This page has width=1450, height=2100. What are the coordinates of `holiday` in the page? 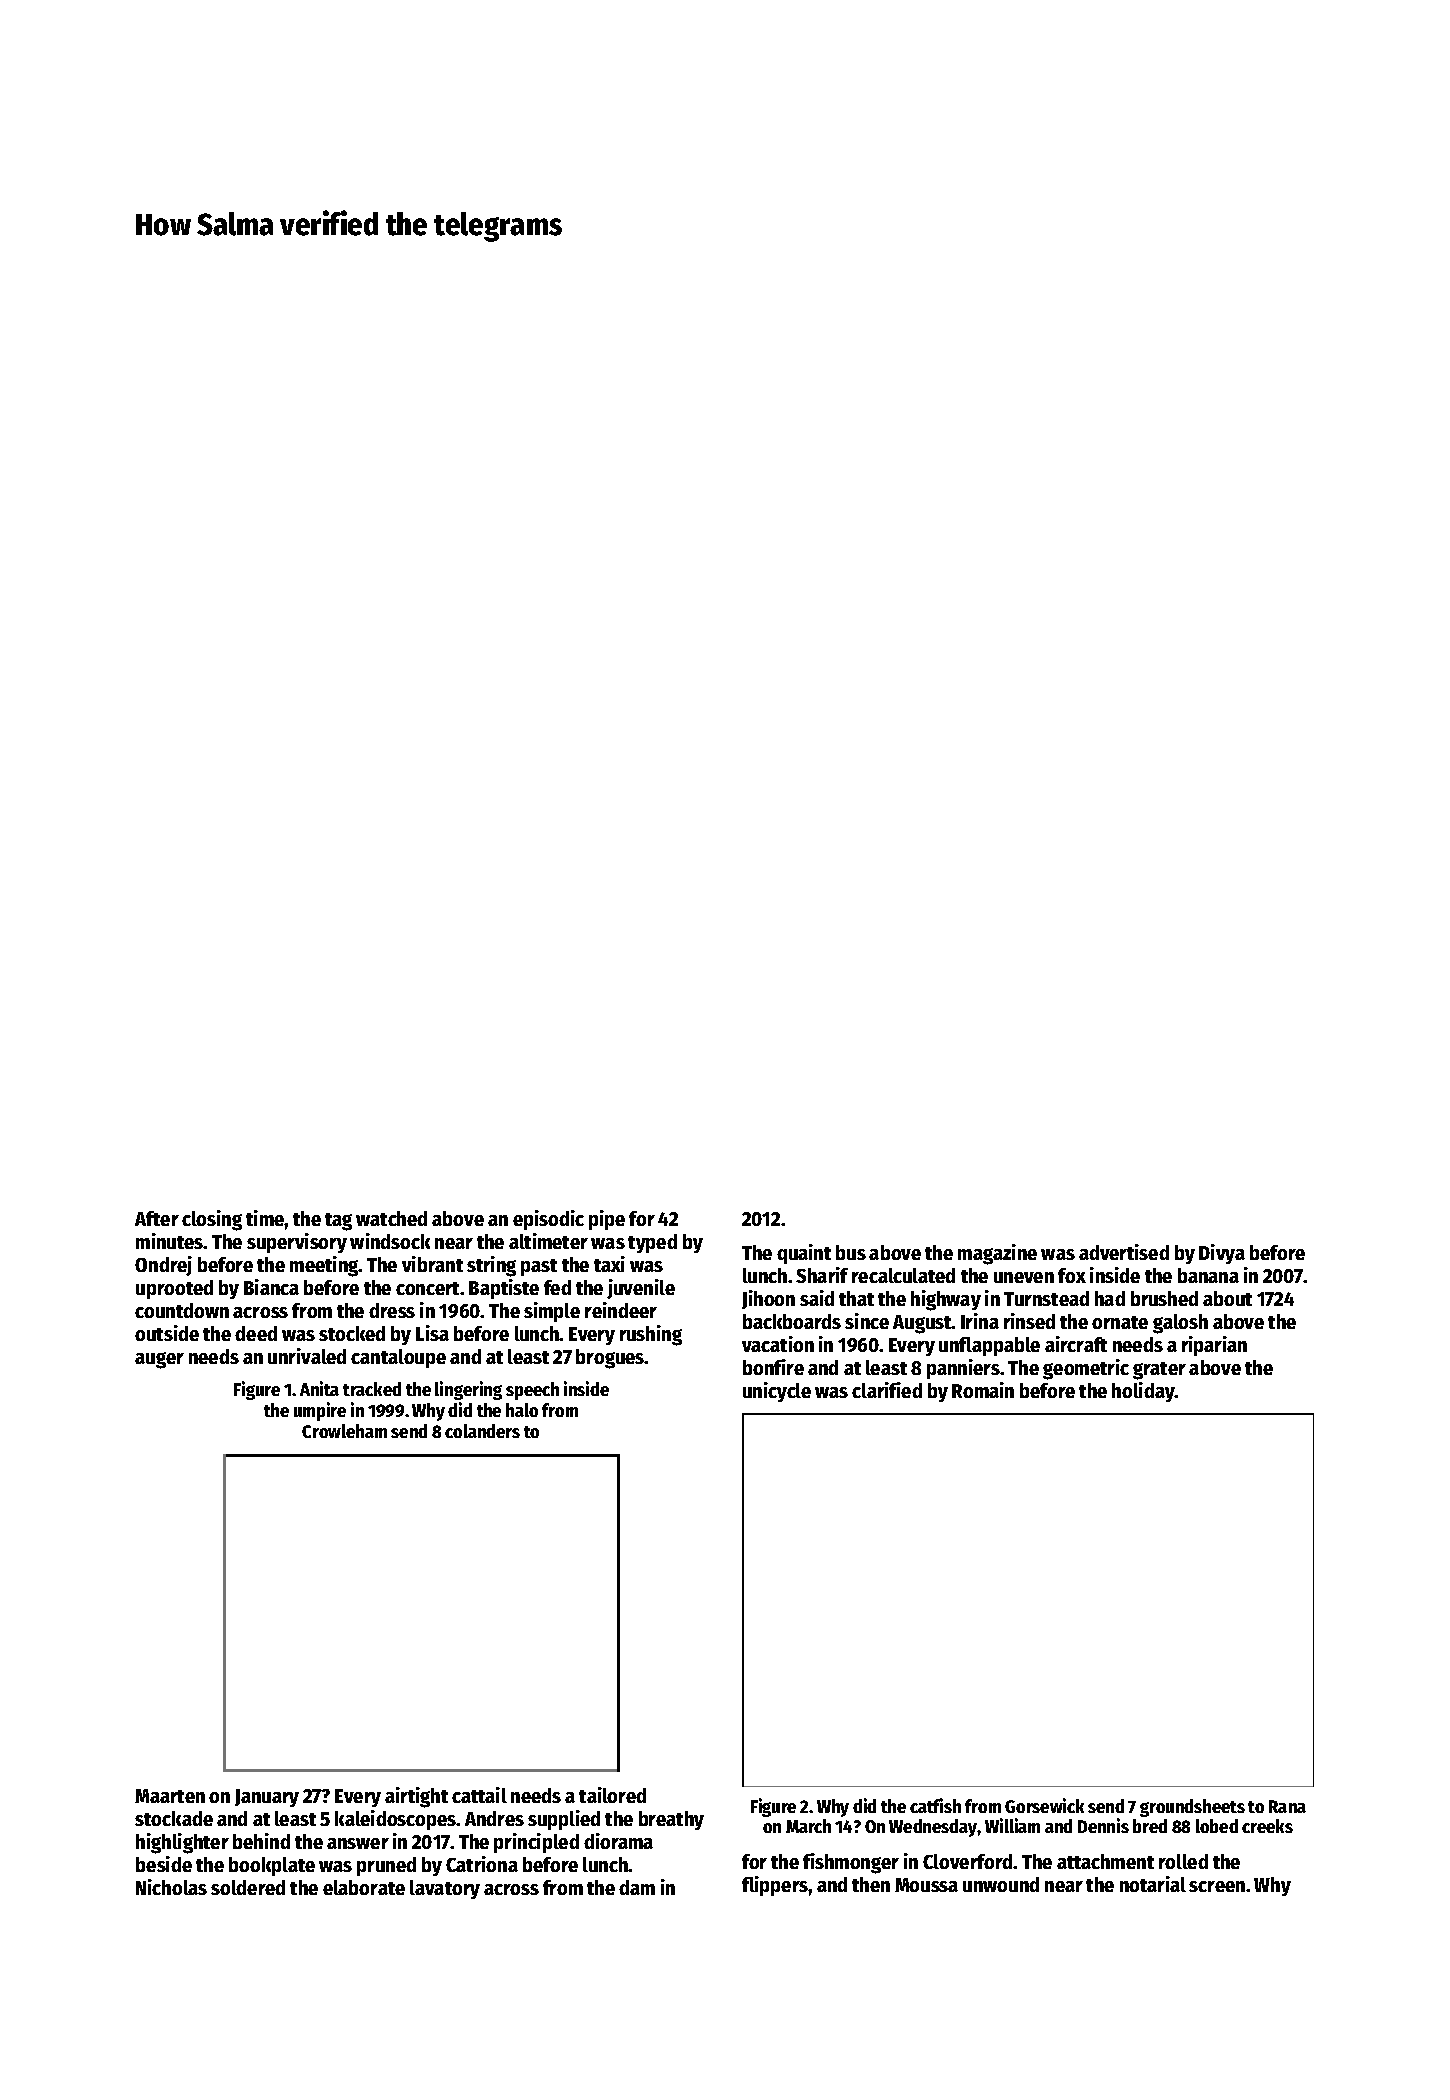 It's located at (1143, 1392).
